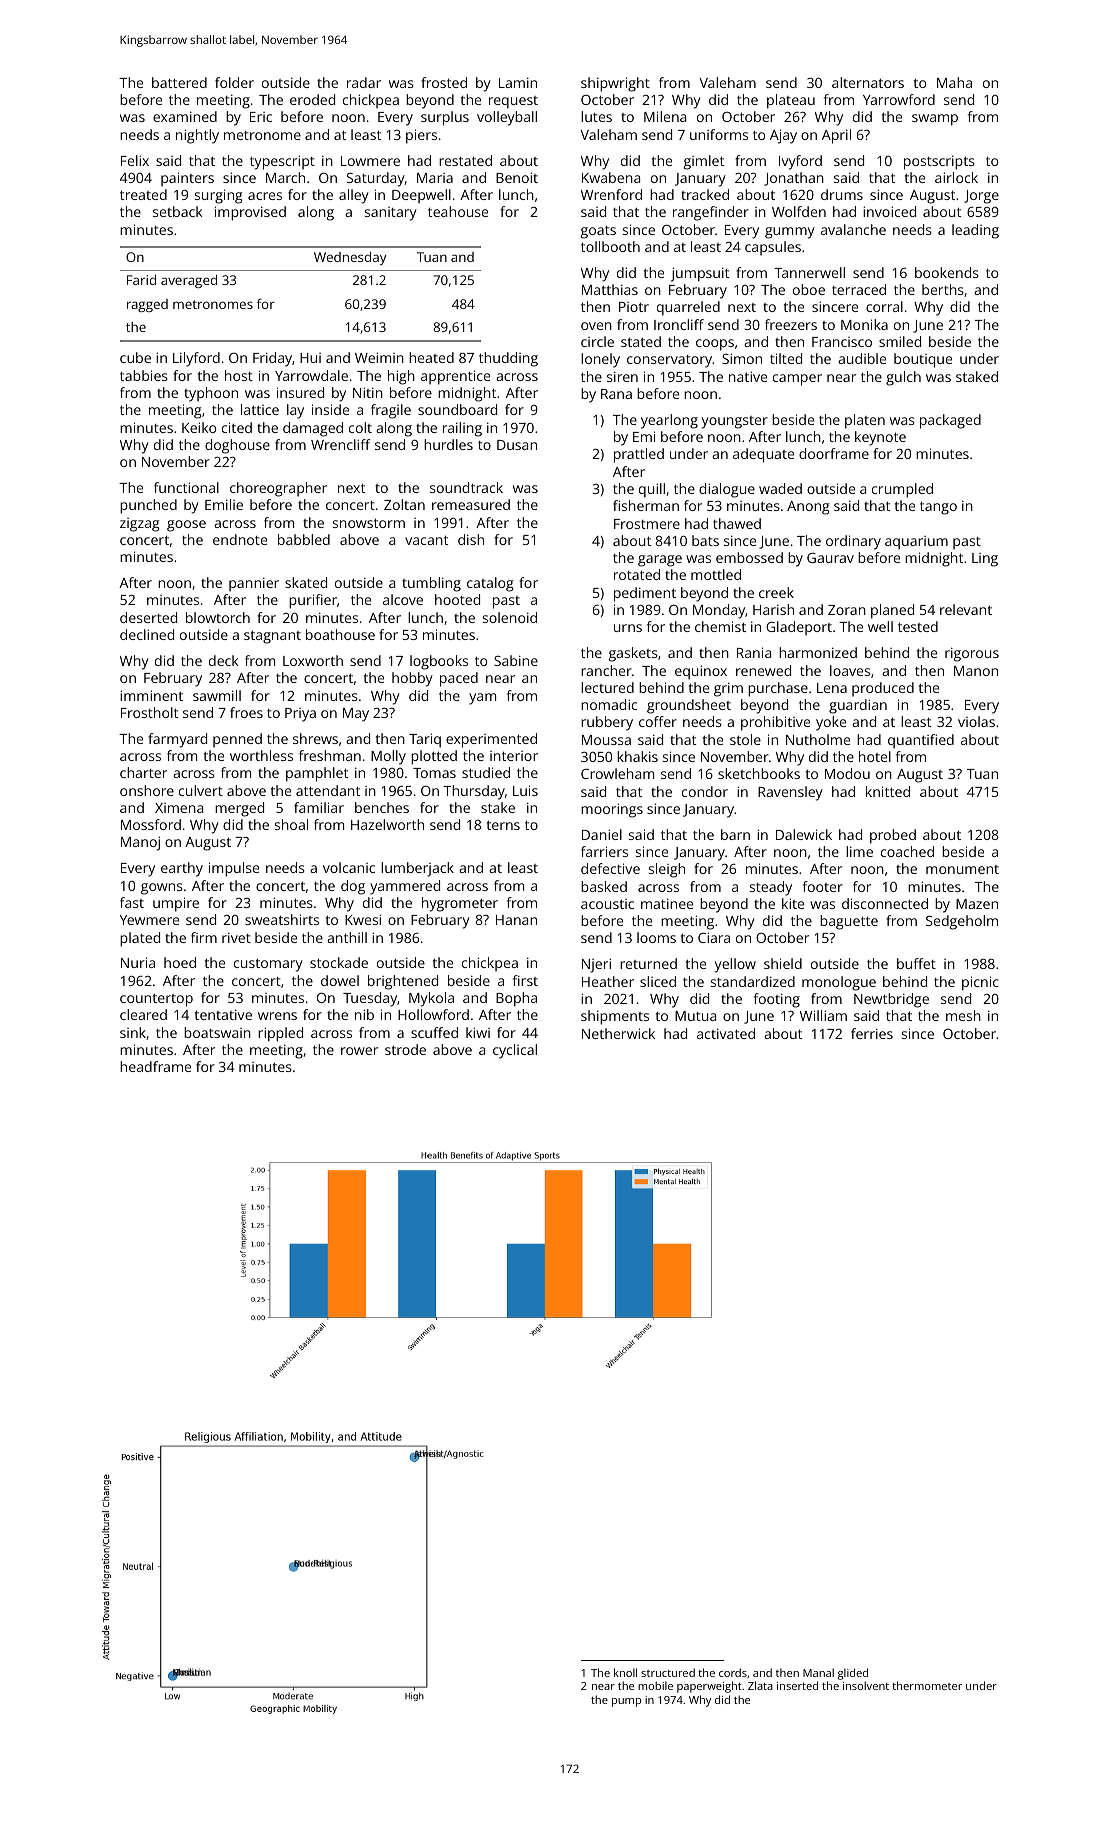 The width and height of the page is (1119, 1843). What do you see at coordinates (444, 82) in the page?
I see `frosted` at bounding box center [444, 82].
